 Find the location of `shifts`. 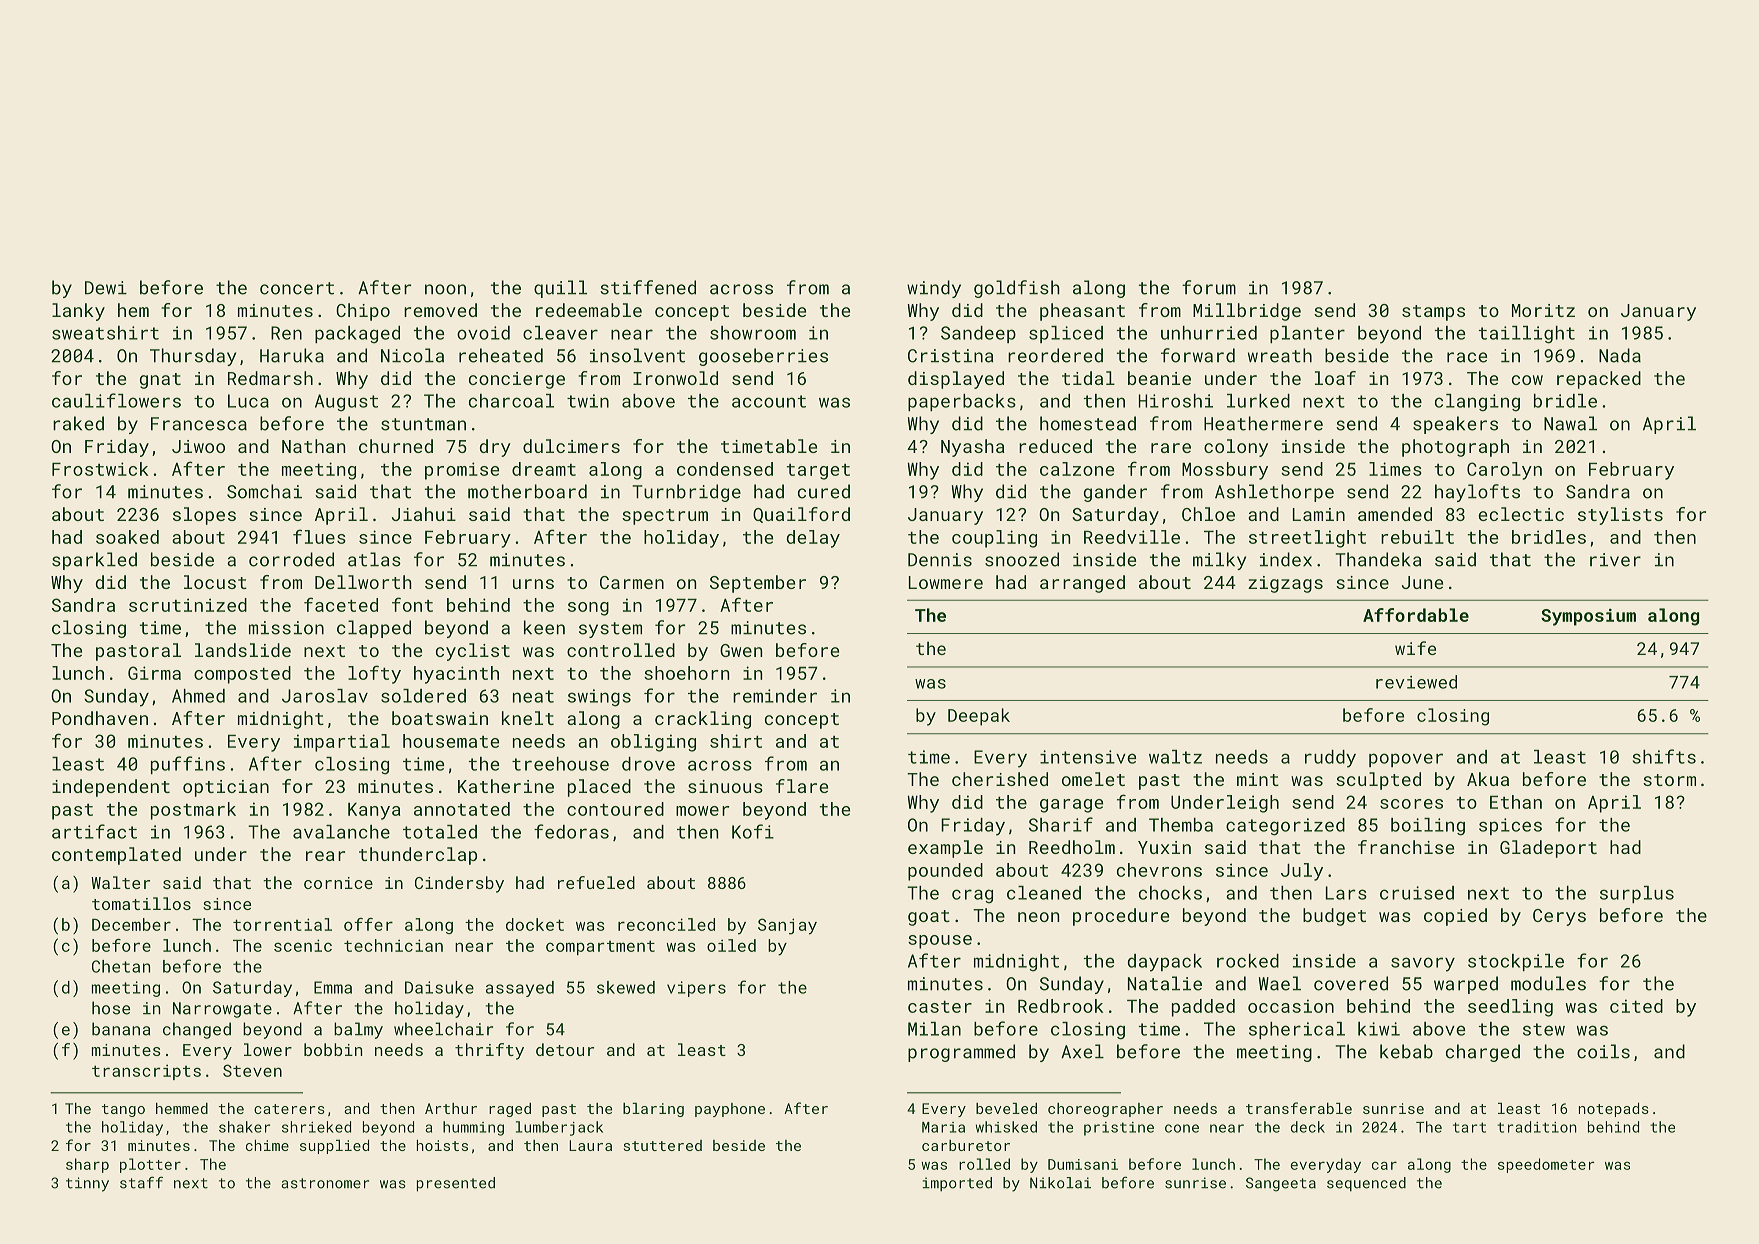

shifts is located at coordinates (1664, 756).
